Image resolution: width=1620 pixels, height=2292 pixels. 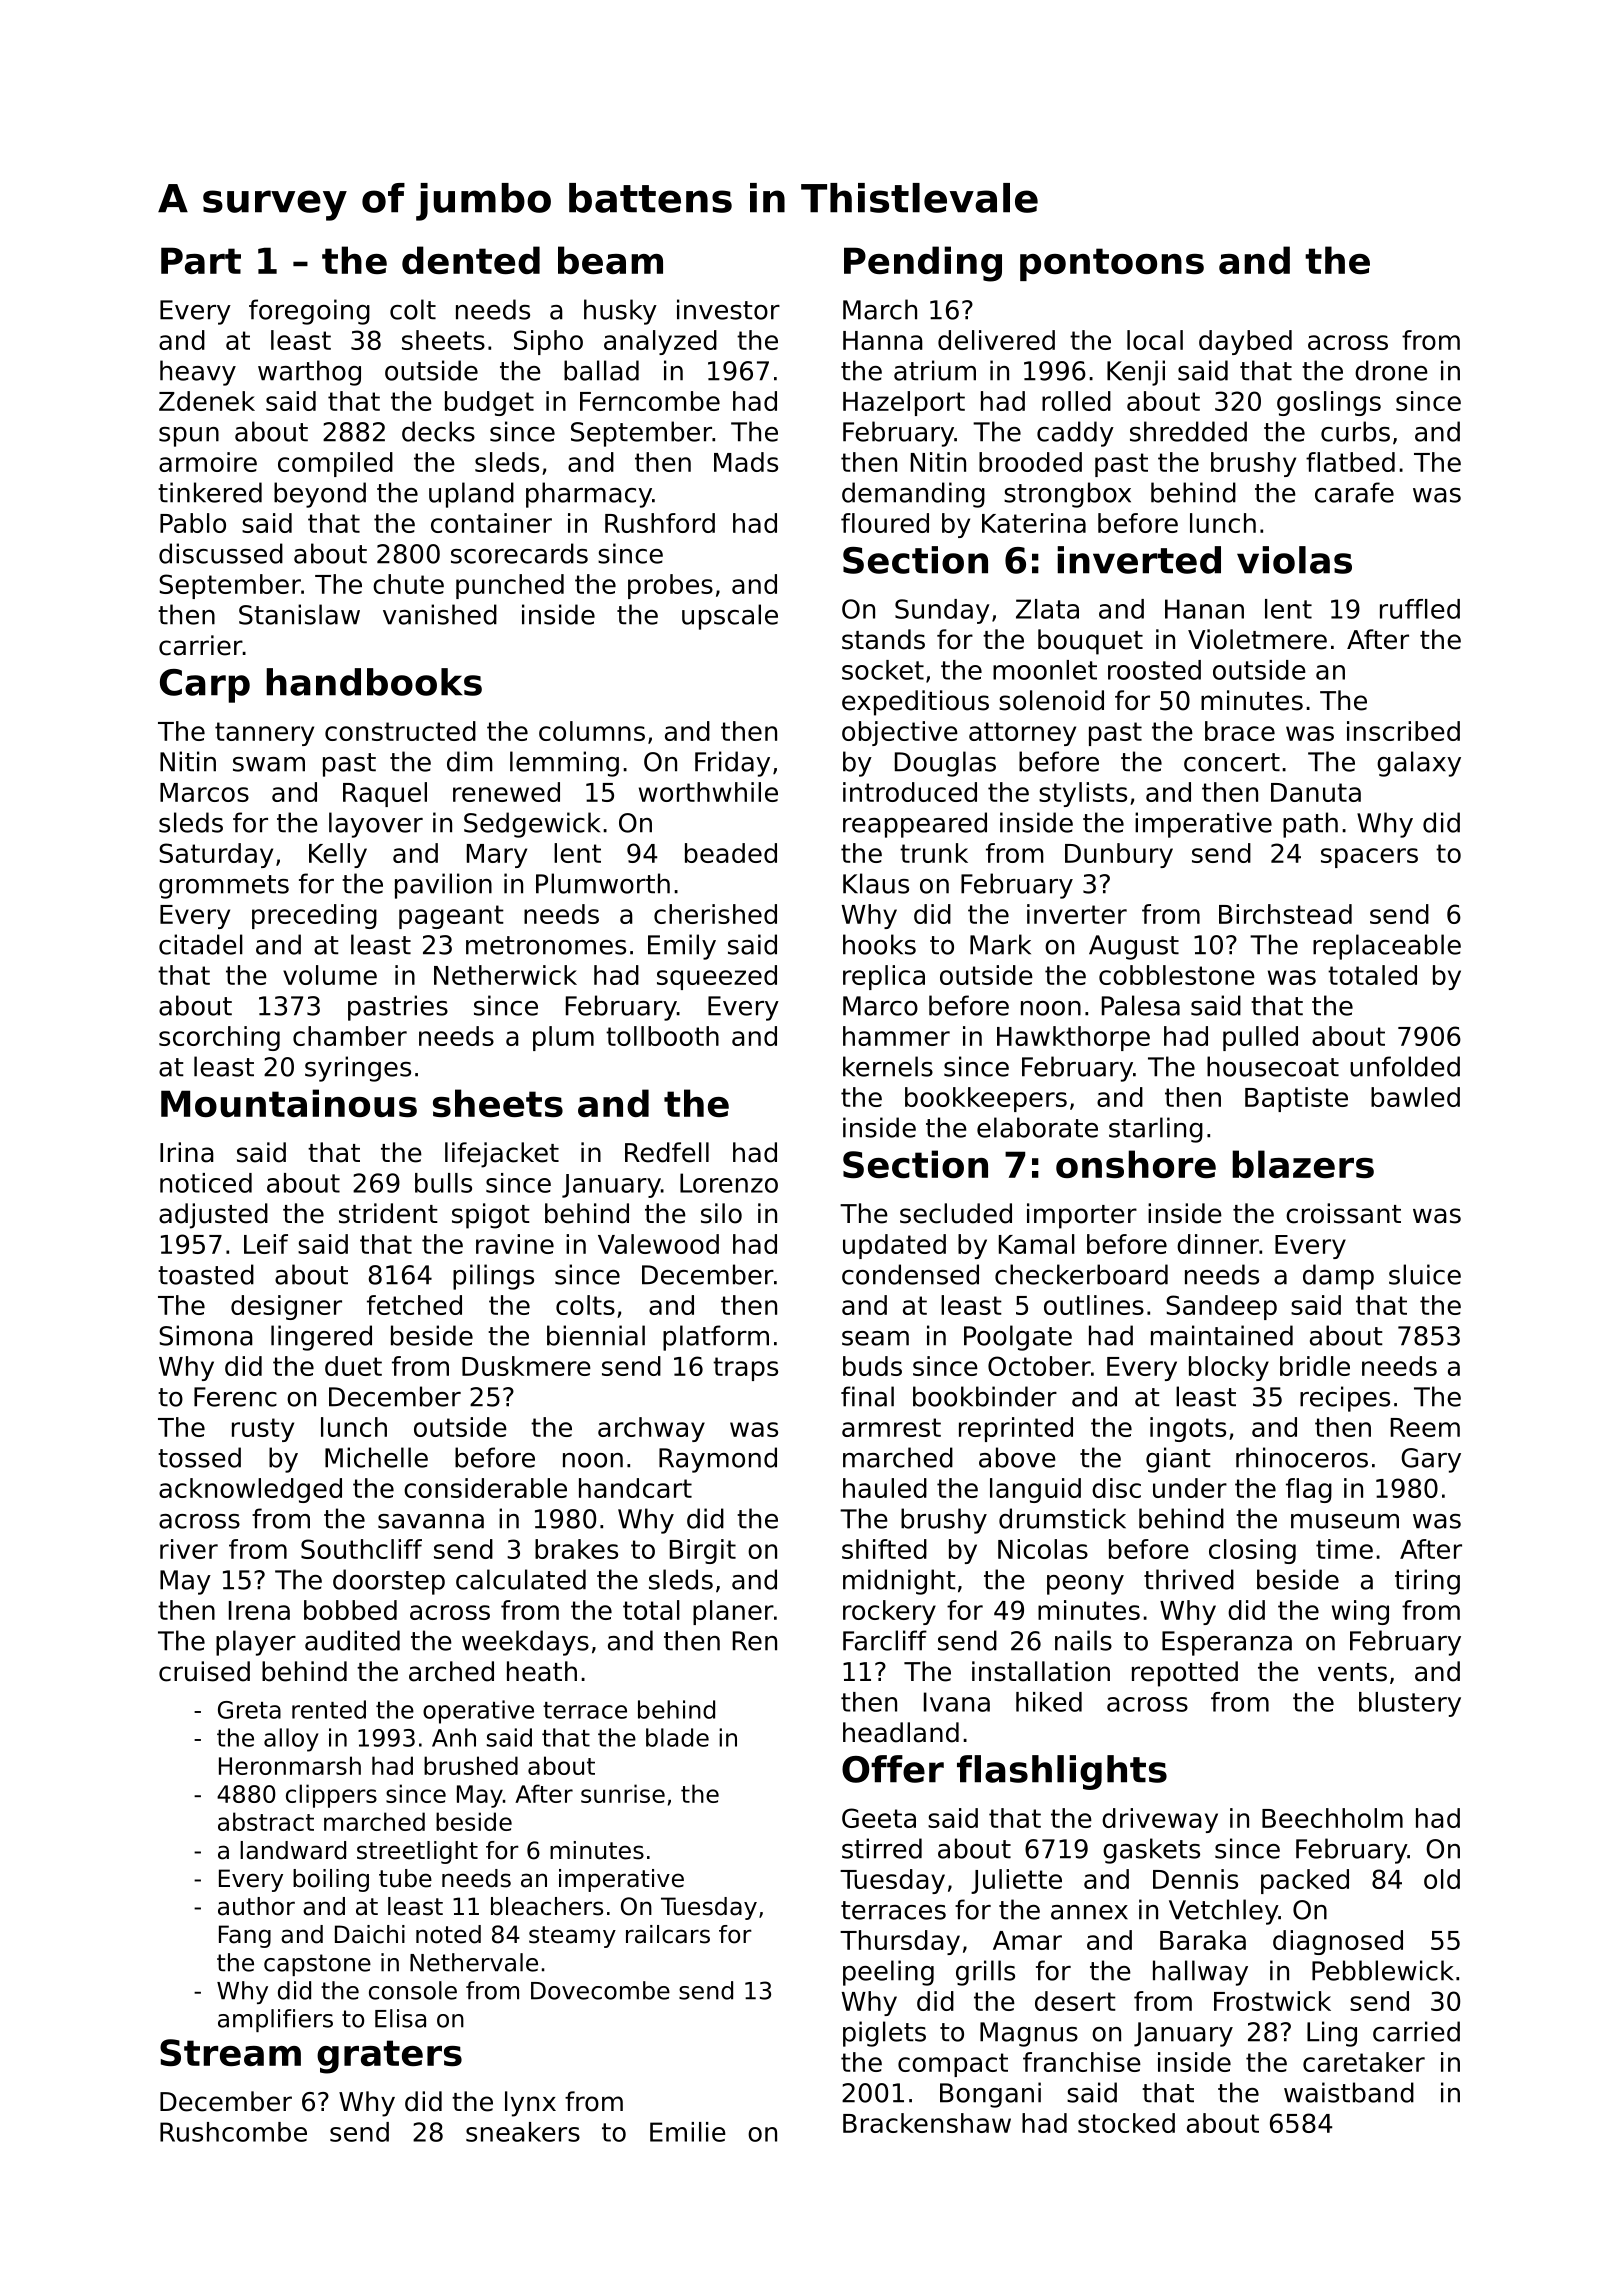 What do you see at coordinates (201, 260) in the image?
I see `Part` at bounding box center [201, 260].
